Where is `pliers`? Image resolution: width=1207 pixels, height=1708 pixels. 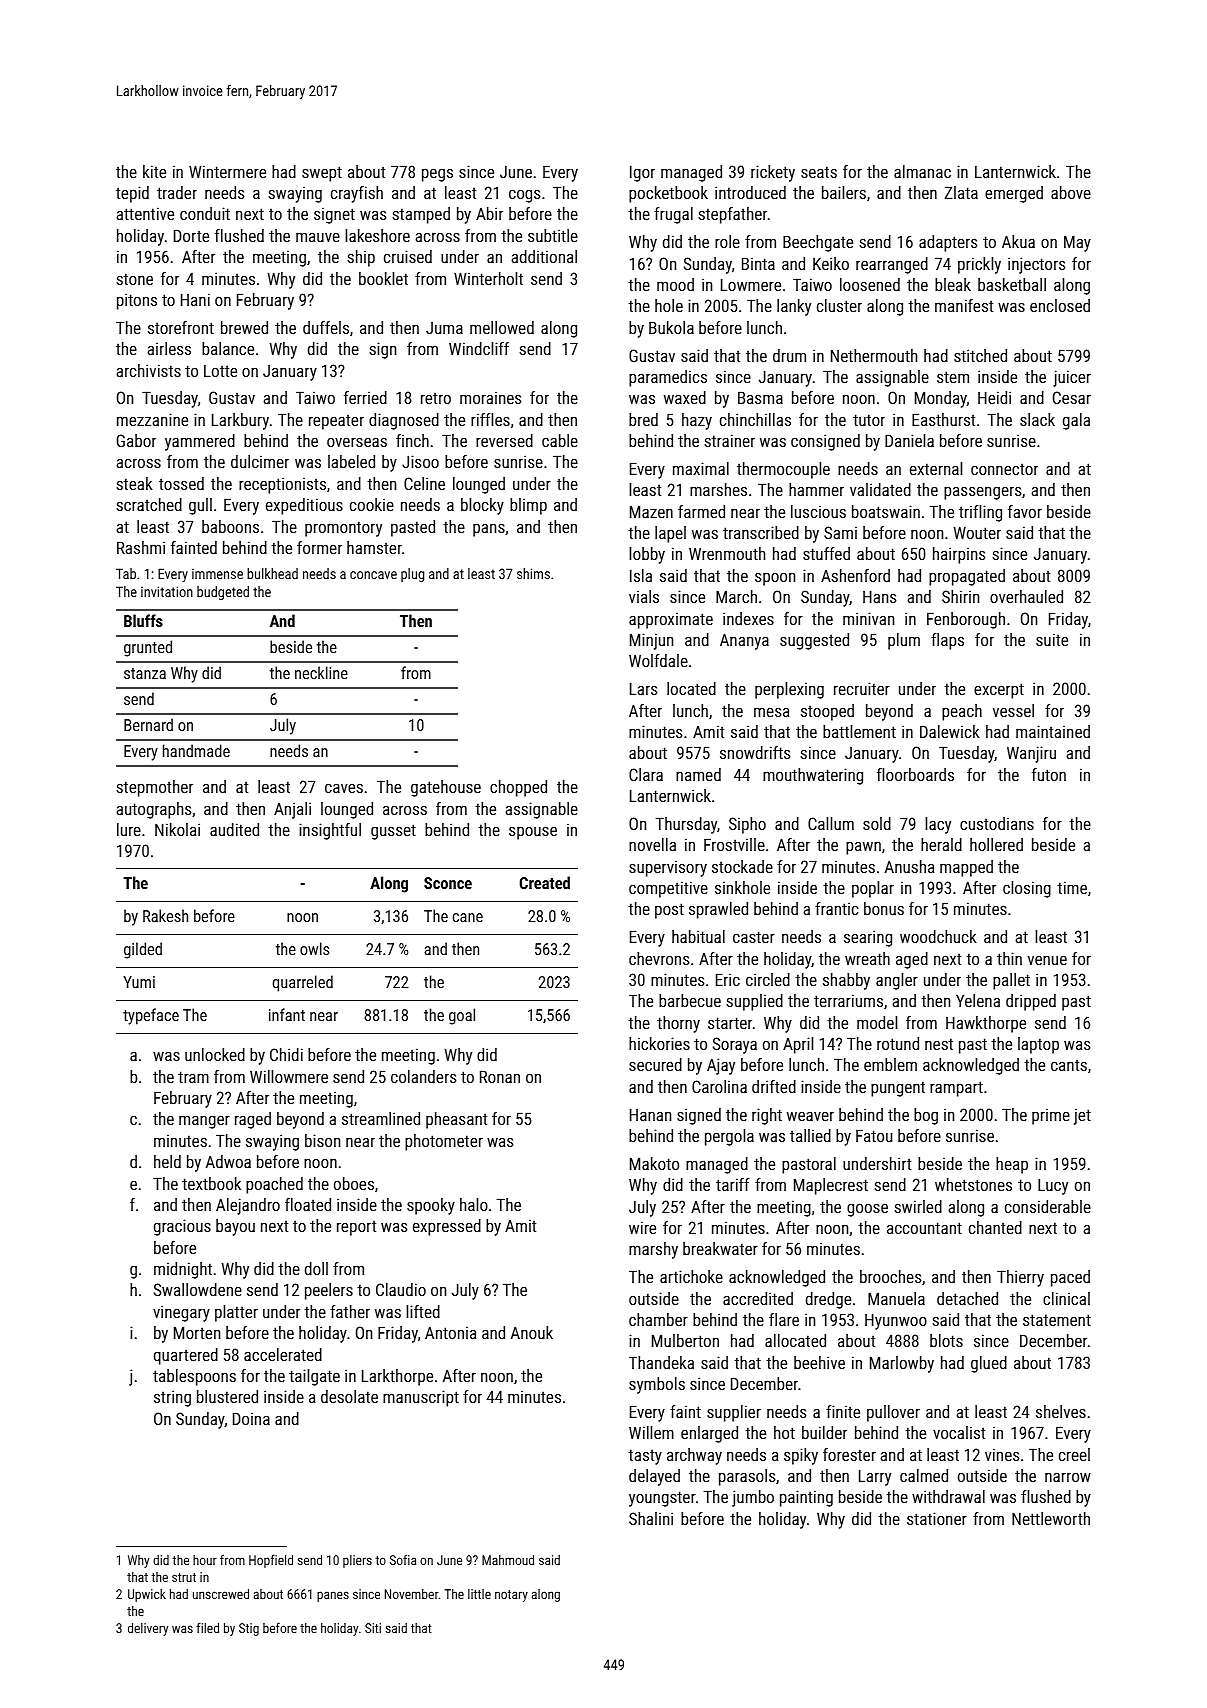 pliers is located at coordinates (357, 1561).
